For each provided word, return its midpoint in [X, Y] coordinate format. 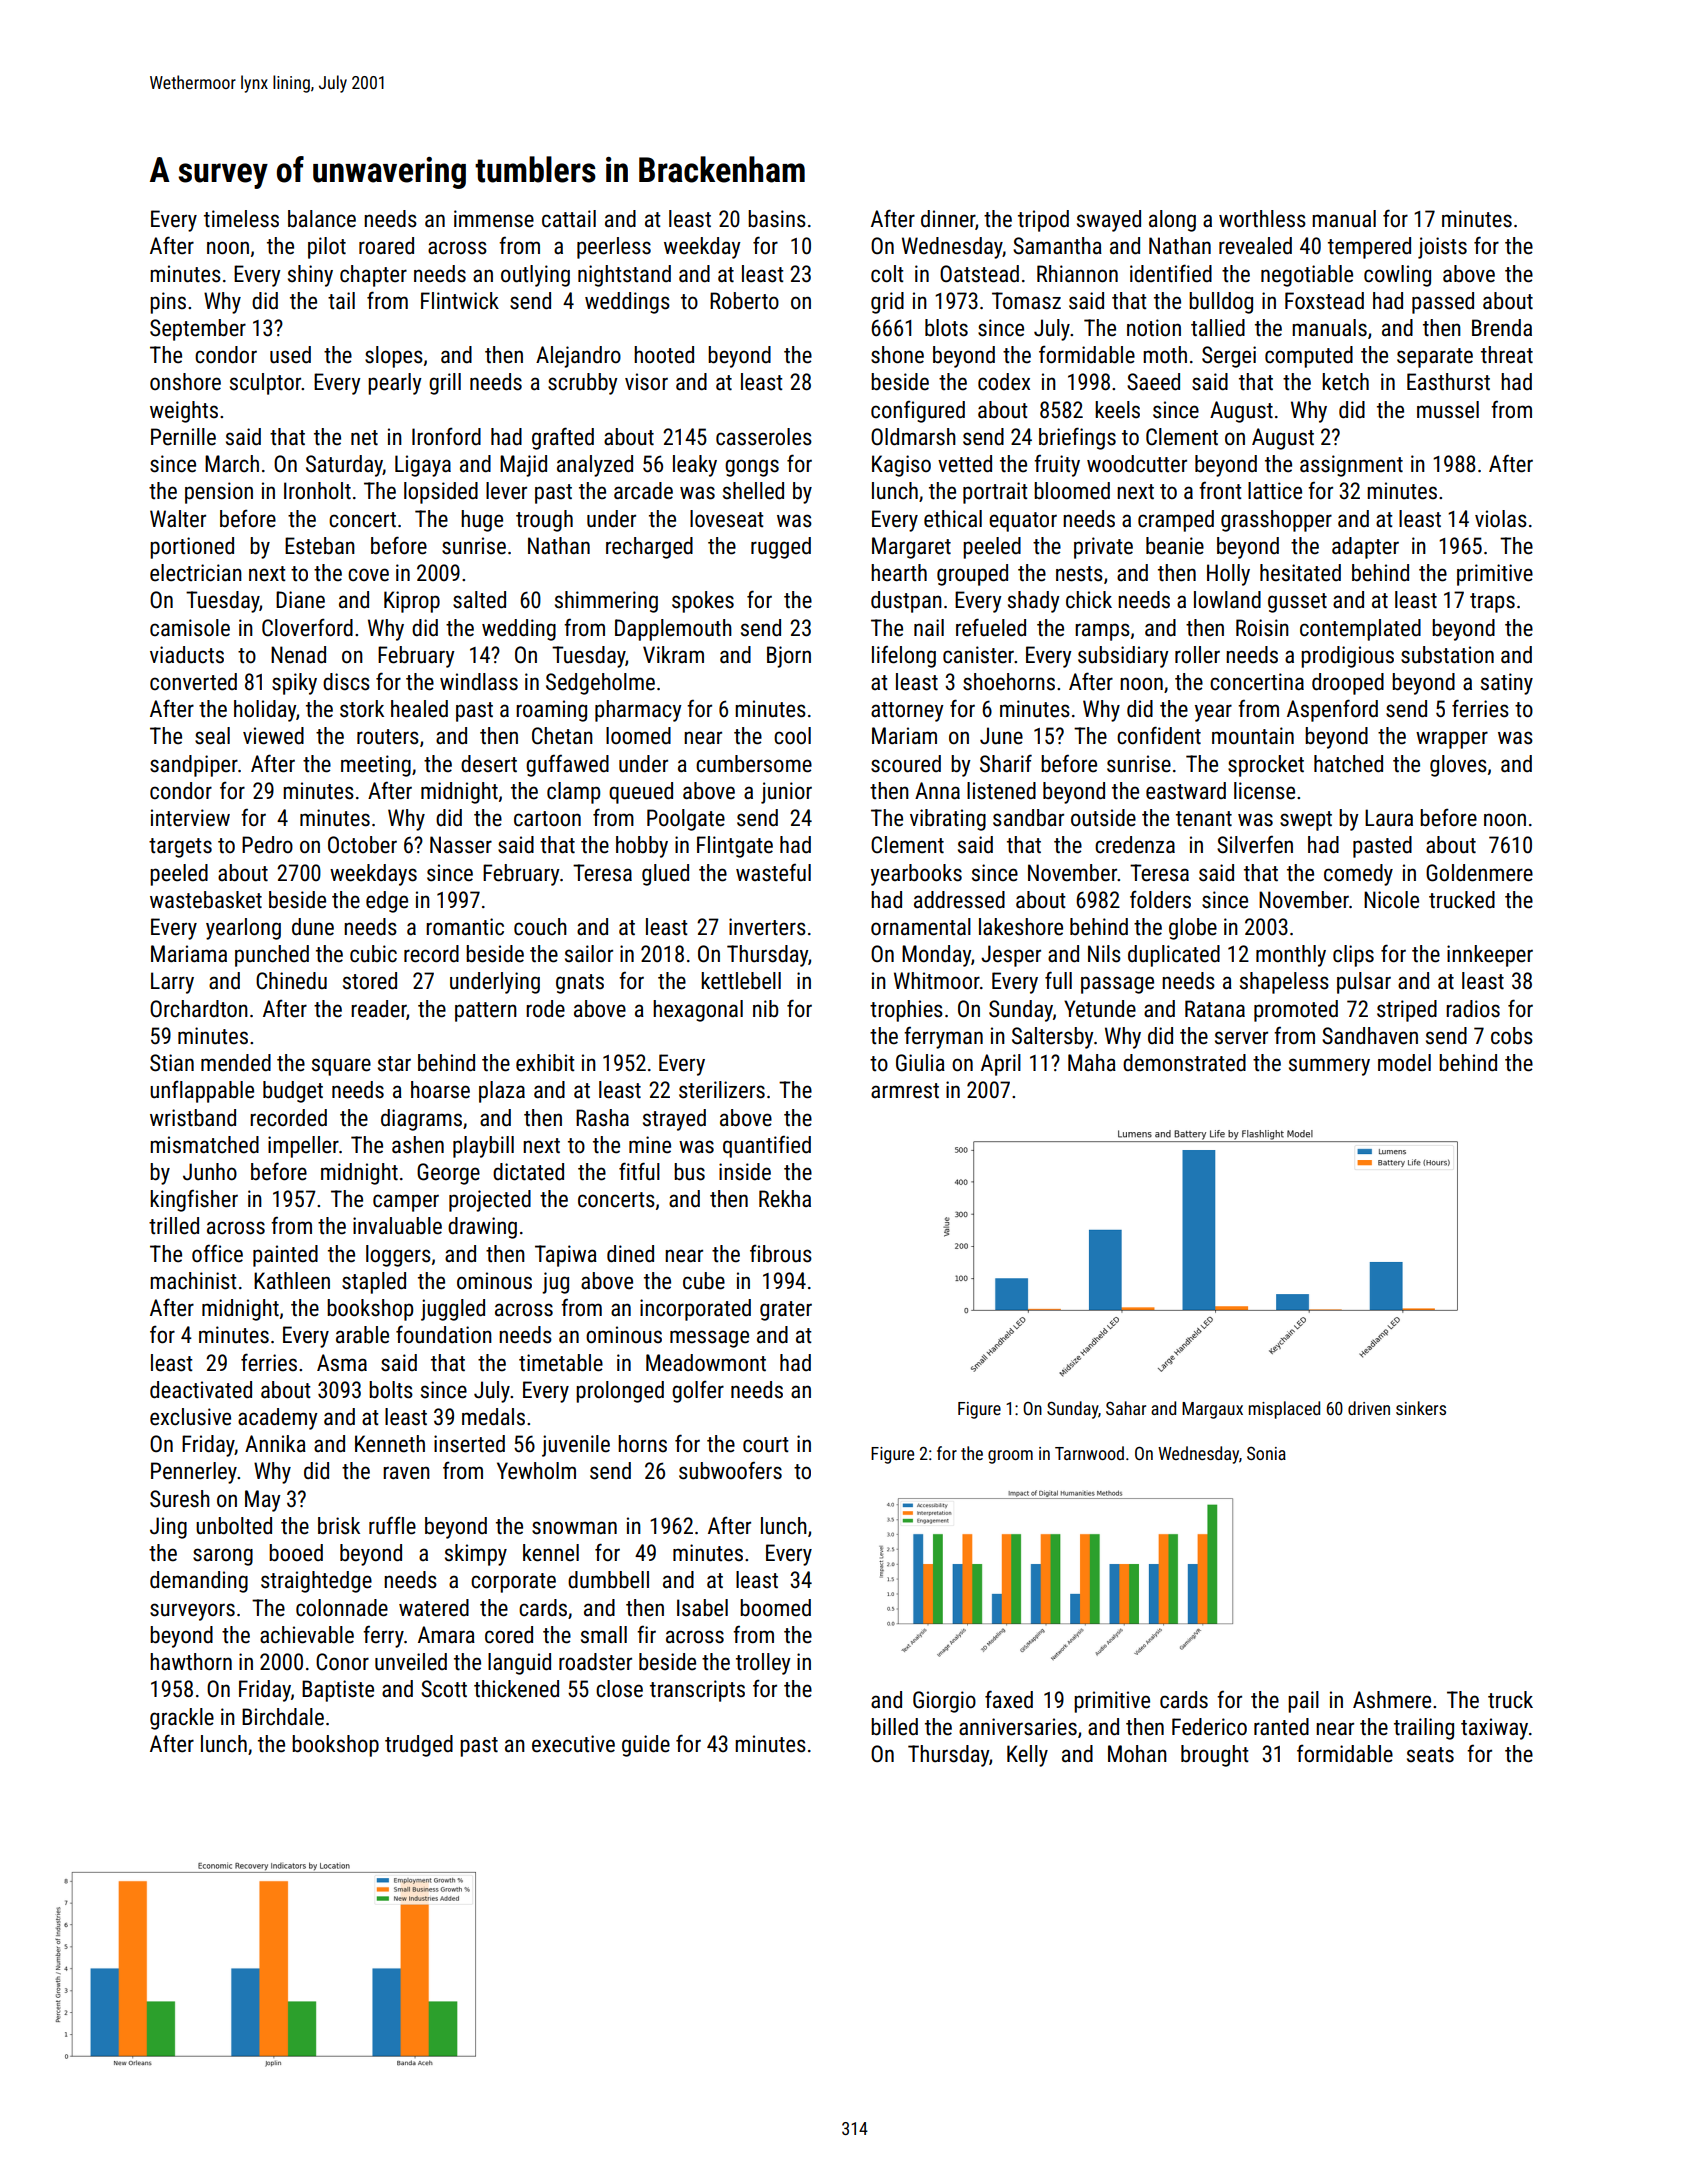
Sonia [1266, 1453]
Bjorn [789, 657]
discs [346, 682]
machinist [193, 1281]
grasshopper [1276, 521]
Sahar [1126, 1408]
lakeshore [1021, 927]
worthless [1262, 219]
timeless [241, 219]
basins [777, 219]
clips [1353, 956]
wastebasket [206, 900]
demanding [199, 1582]
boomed [775, 1608]
